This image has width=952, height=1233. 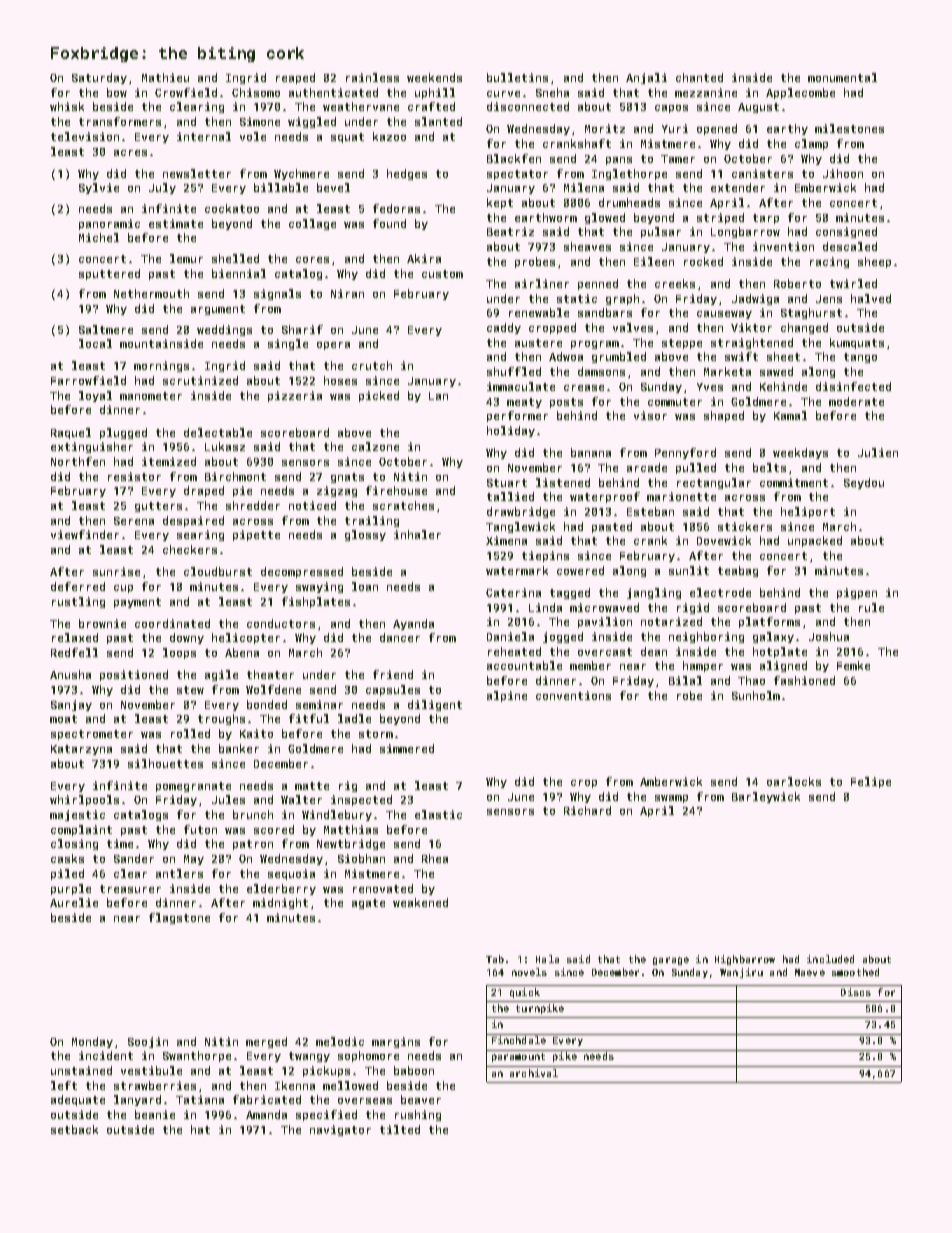 What do you see at coordinates (857, 343) in the image?
I see `kumquats` at bounding box center [857, 343].
